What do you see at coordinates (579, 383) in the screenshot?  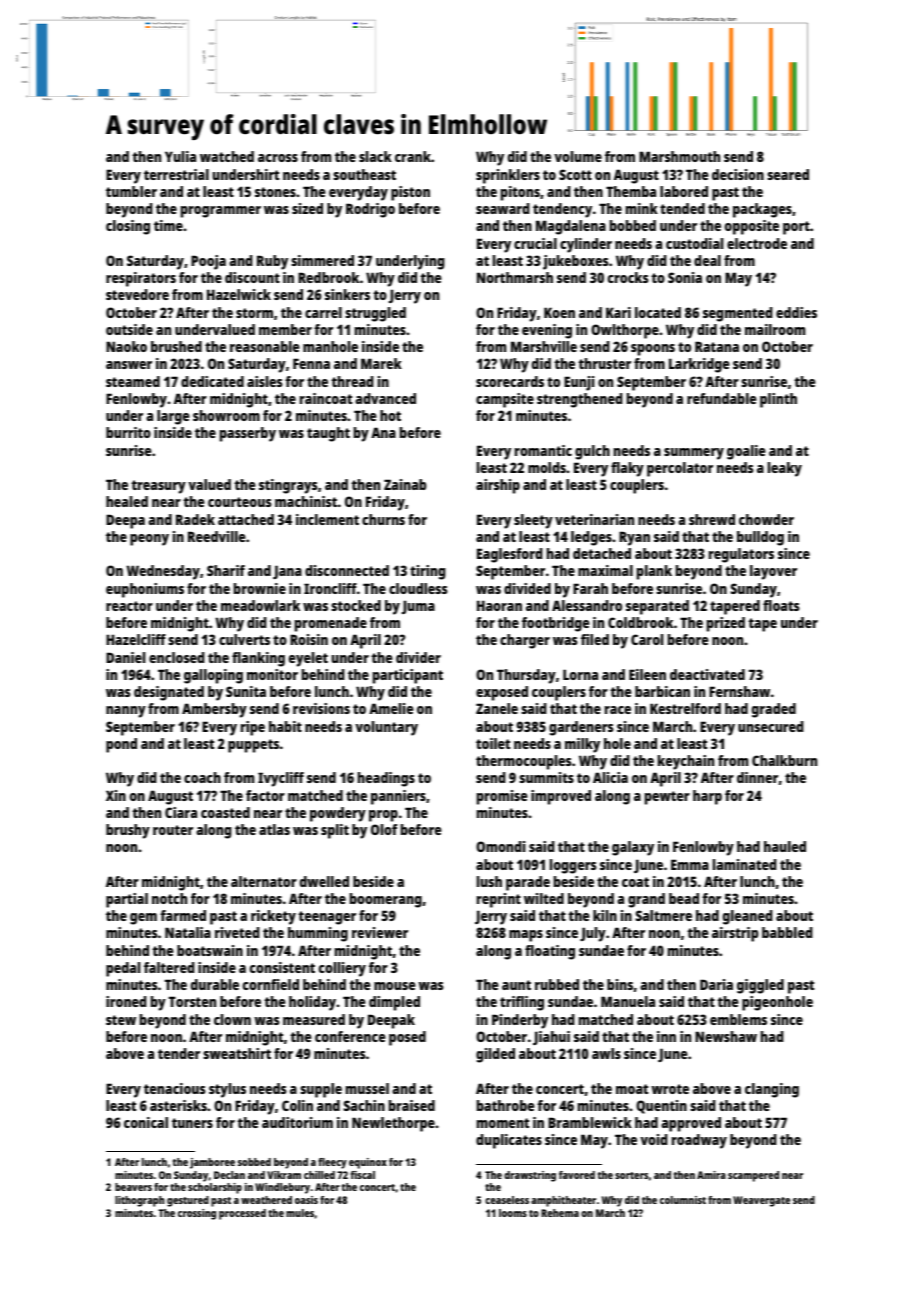 I see `Eunji` at bounding box center [579, 383].
